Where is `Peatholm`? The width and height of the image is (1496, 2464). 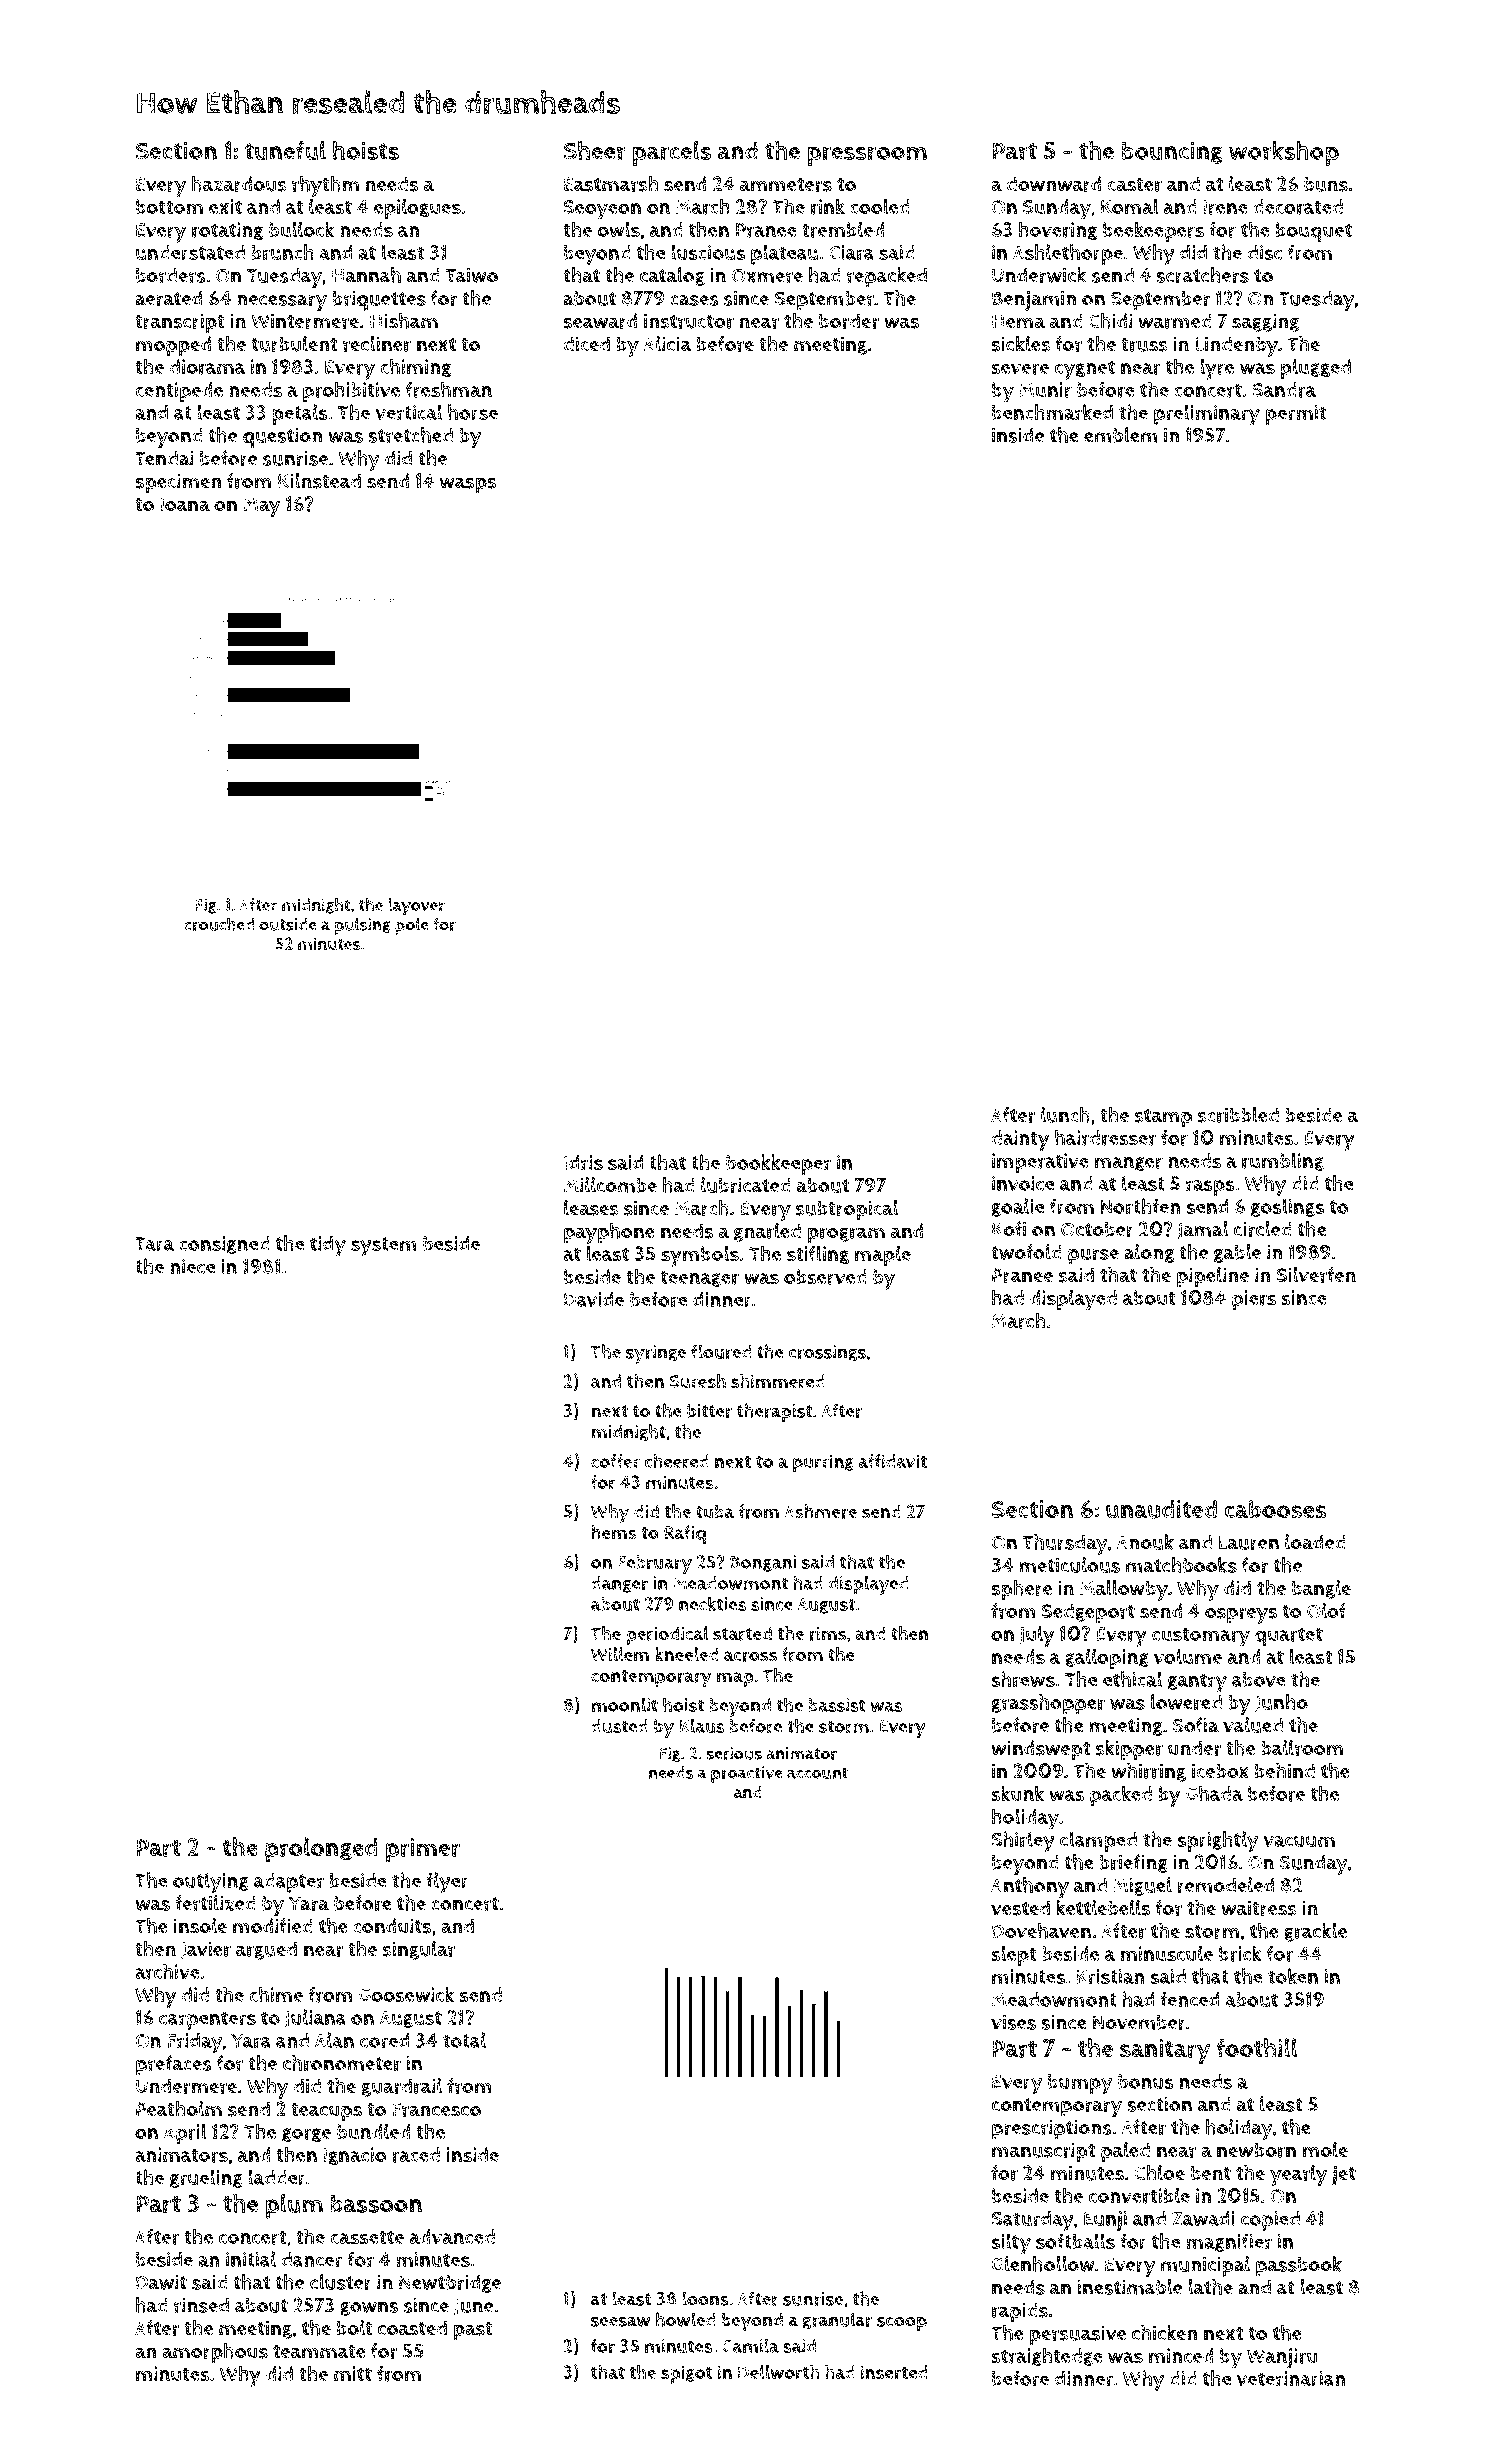 Peatholm is located at coordinates (179, 2109).
